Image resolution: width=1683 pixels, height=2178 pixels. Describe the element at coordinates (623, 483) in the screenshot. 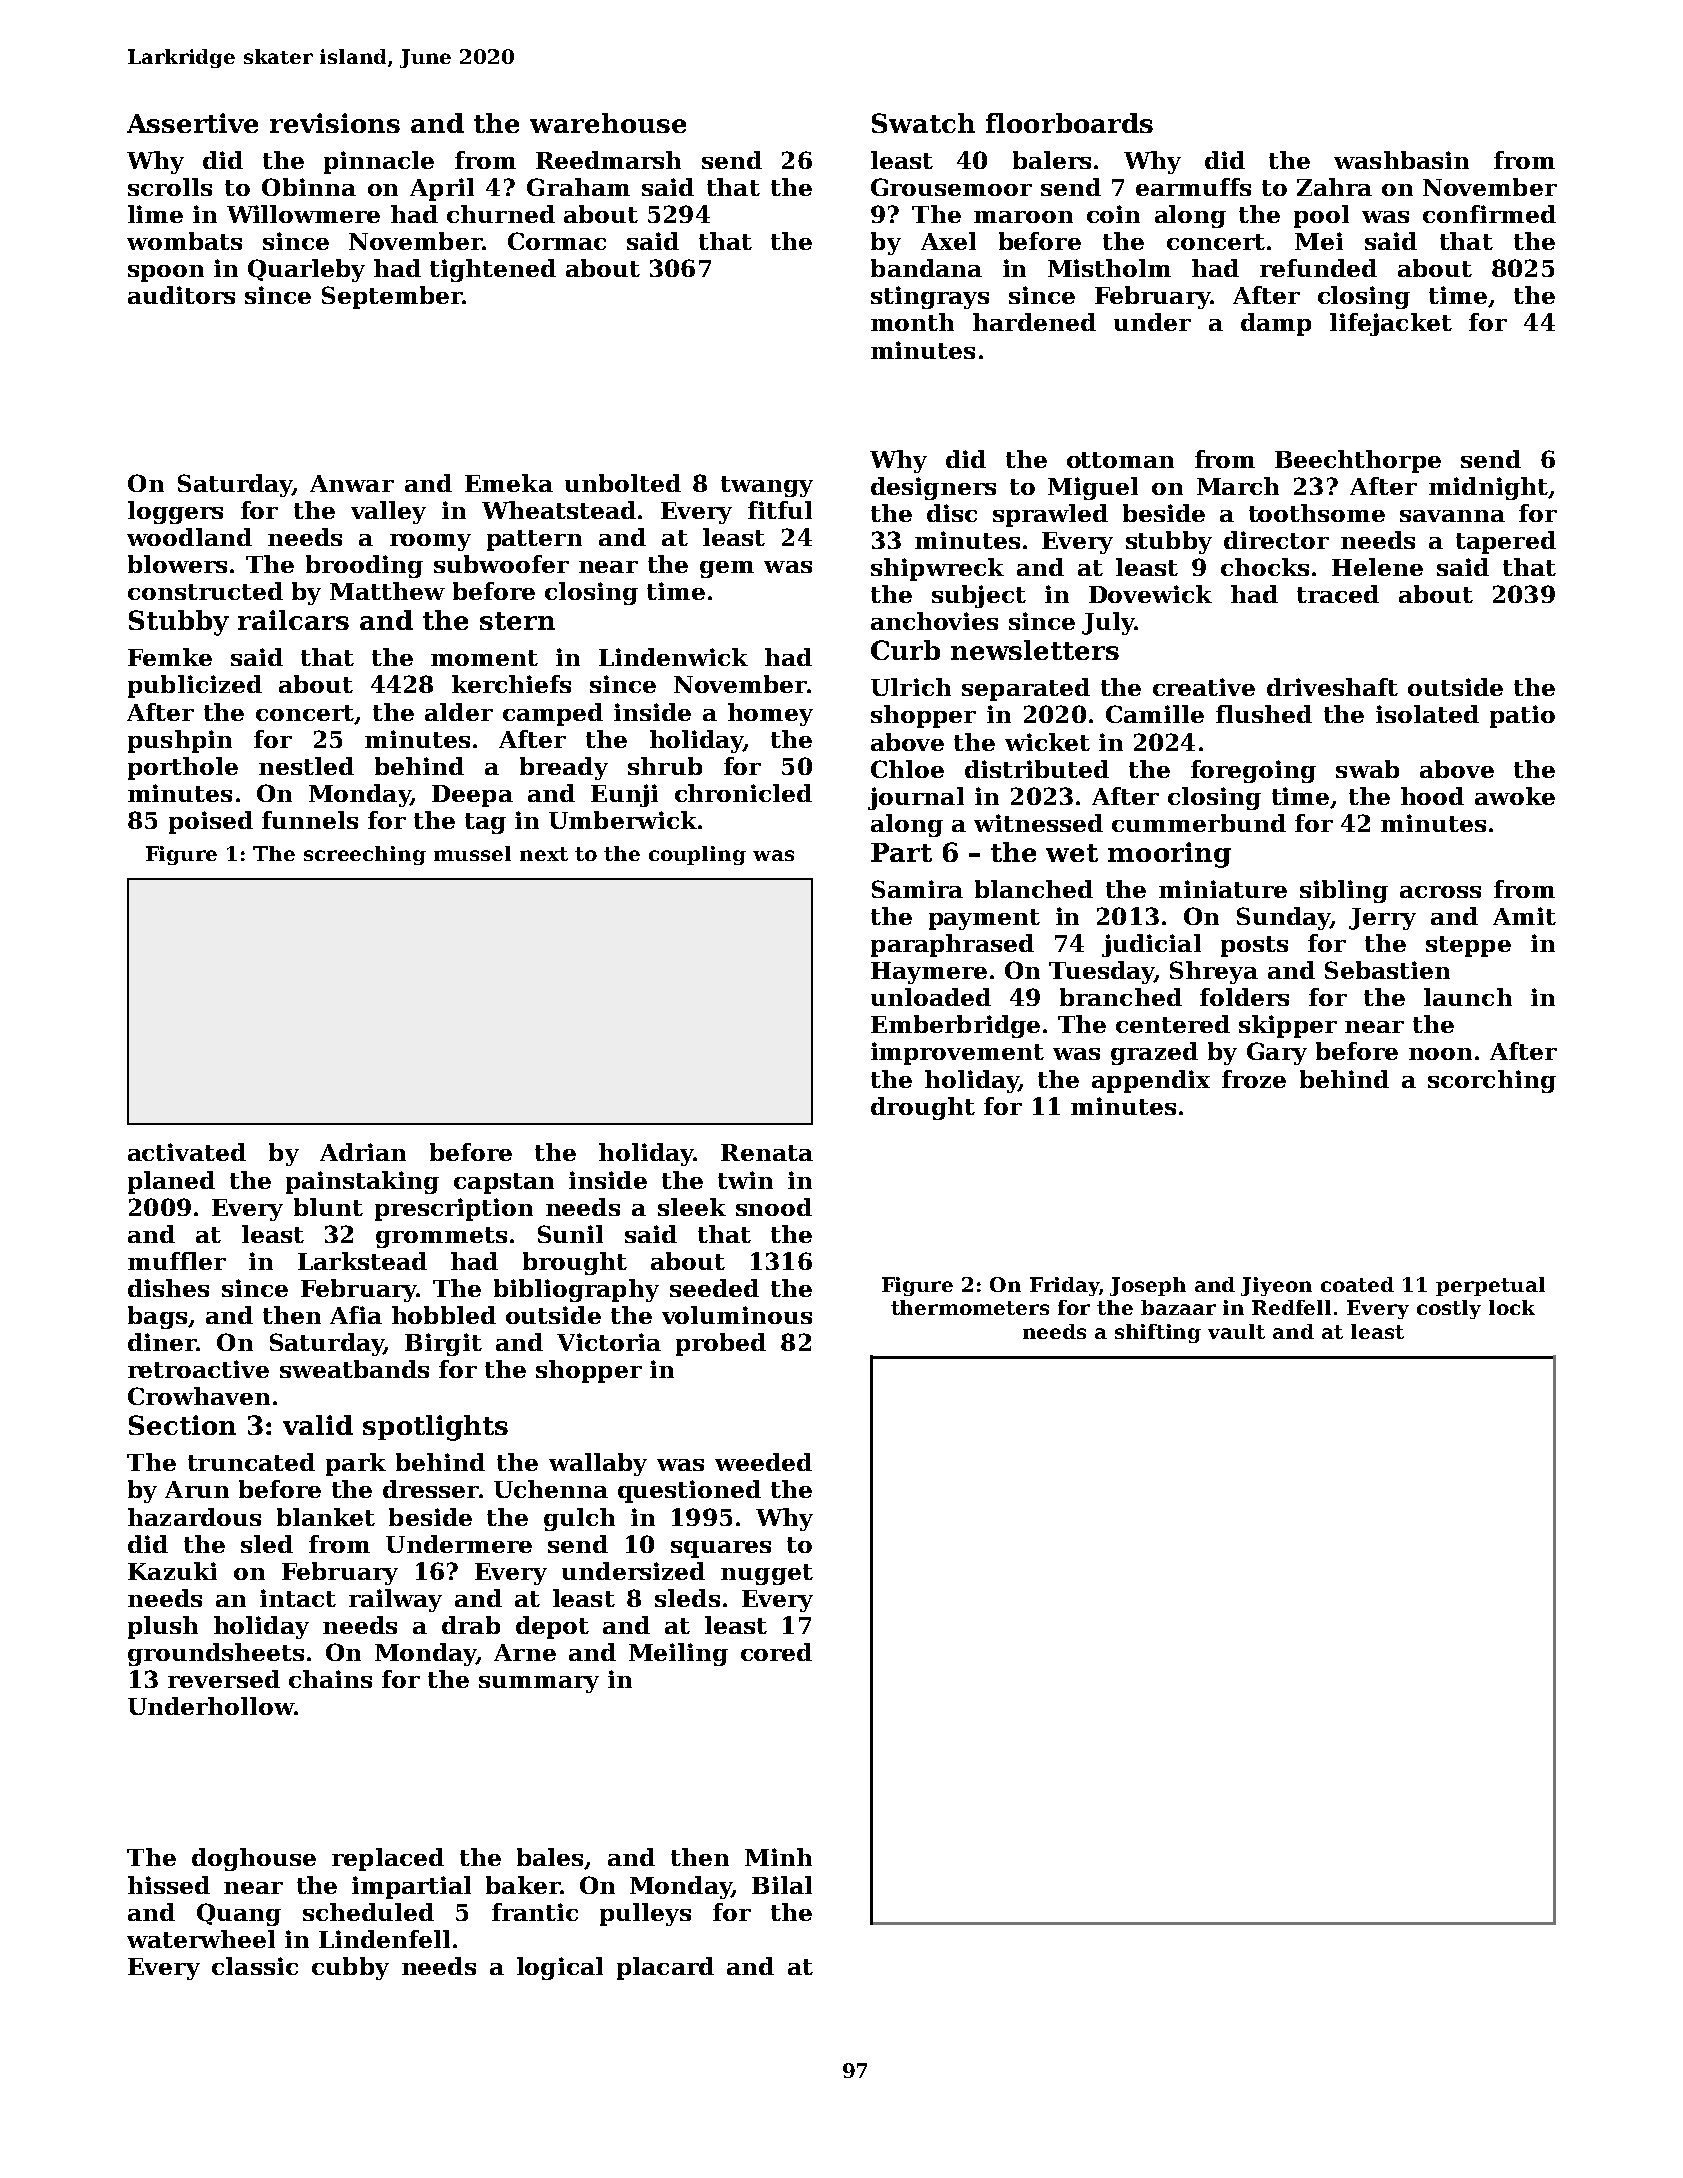

I see `unbolted` at that location.
